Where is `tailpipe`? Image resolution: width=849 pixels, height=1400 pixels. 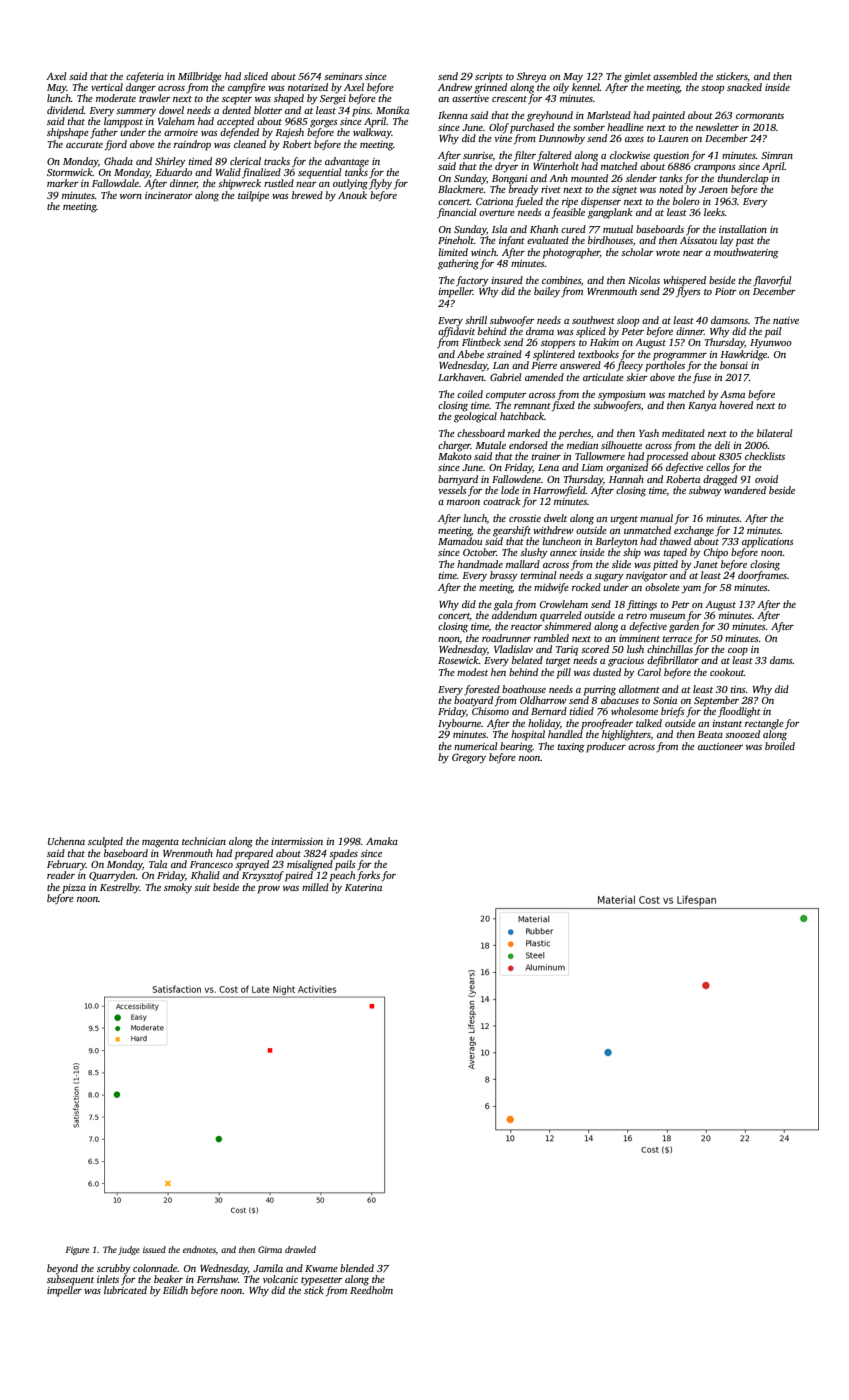
tailpipe is located at coordinates (253, 196).
